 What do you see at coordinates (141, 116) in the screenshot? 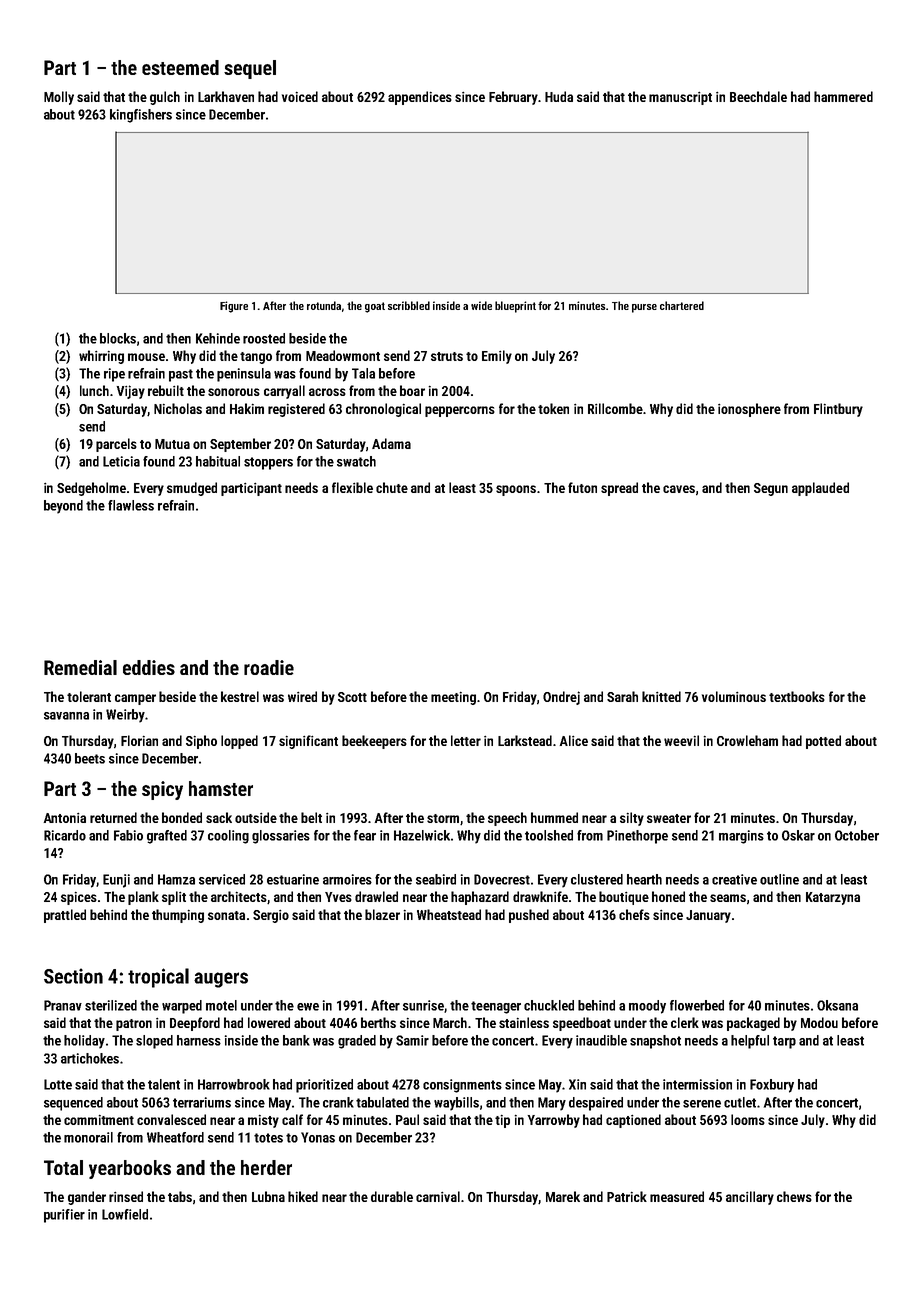
I see `kingfishers` at bounding box center [141, 116].
